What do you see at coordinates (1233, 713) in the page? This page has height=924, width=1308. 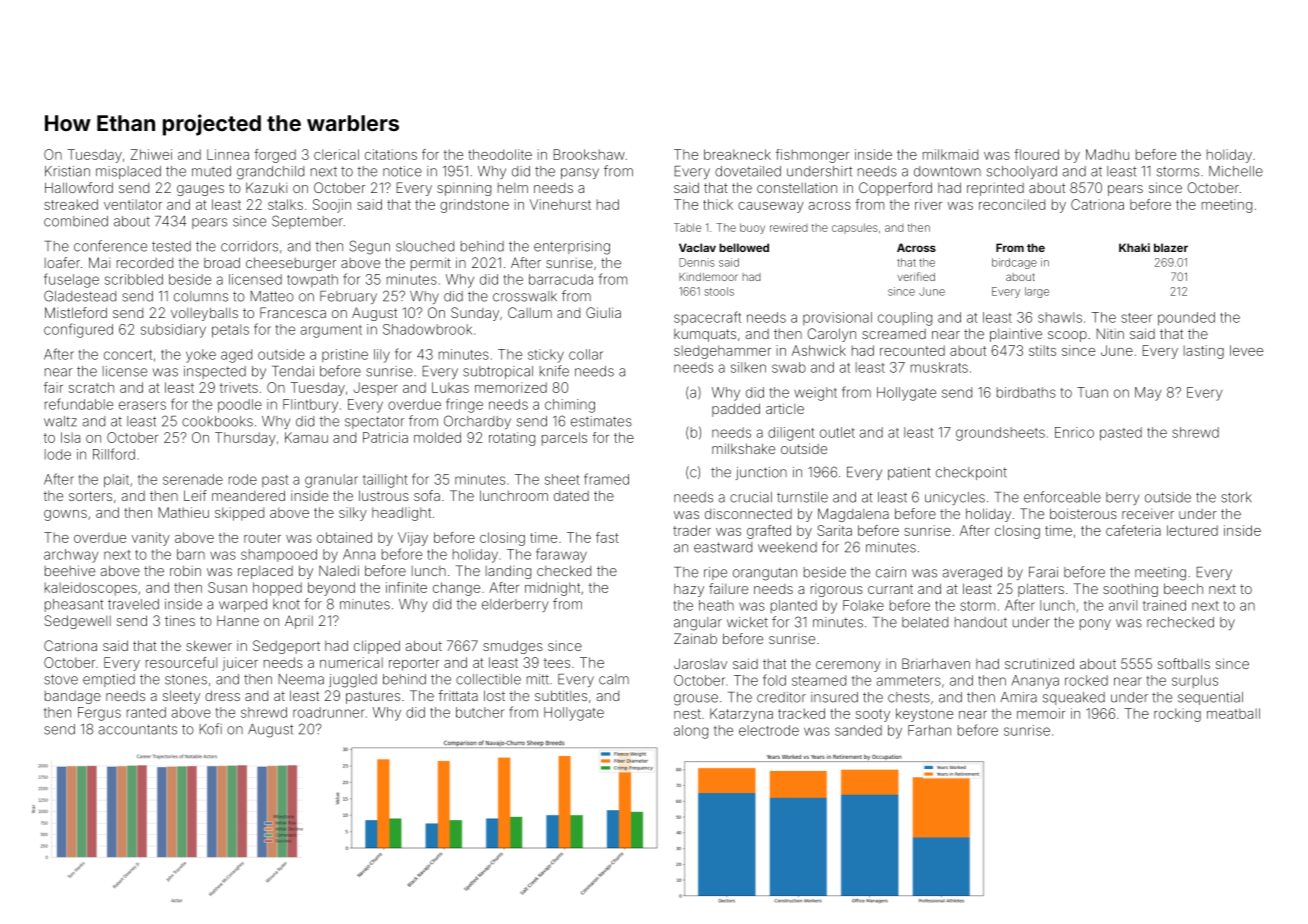 I see `meatball` at bounding box center [1233, 713].
